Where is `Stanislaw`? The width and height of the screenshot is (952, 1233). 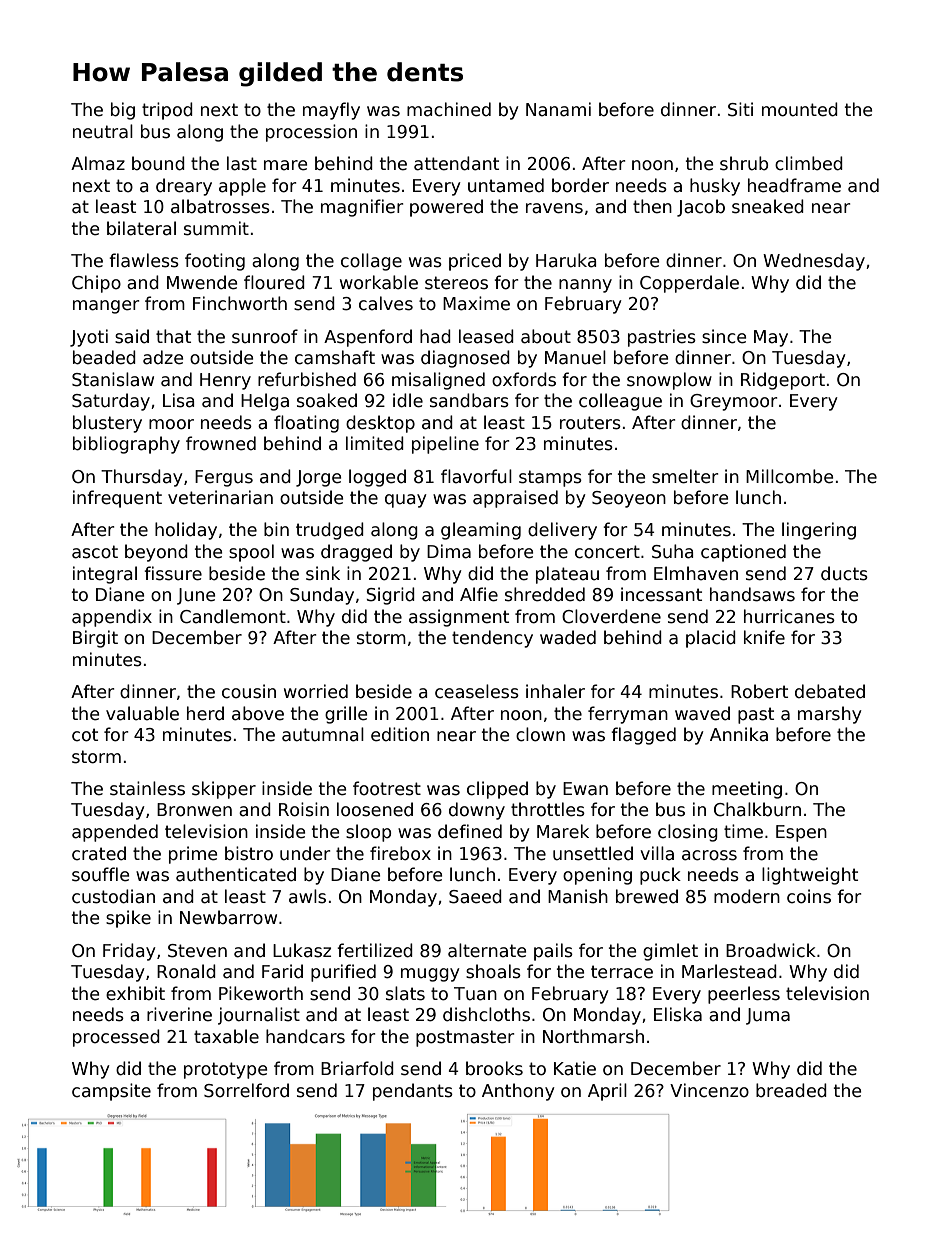
Stanislaw is located at coordinates (113, 379).
